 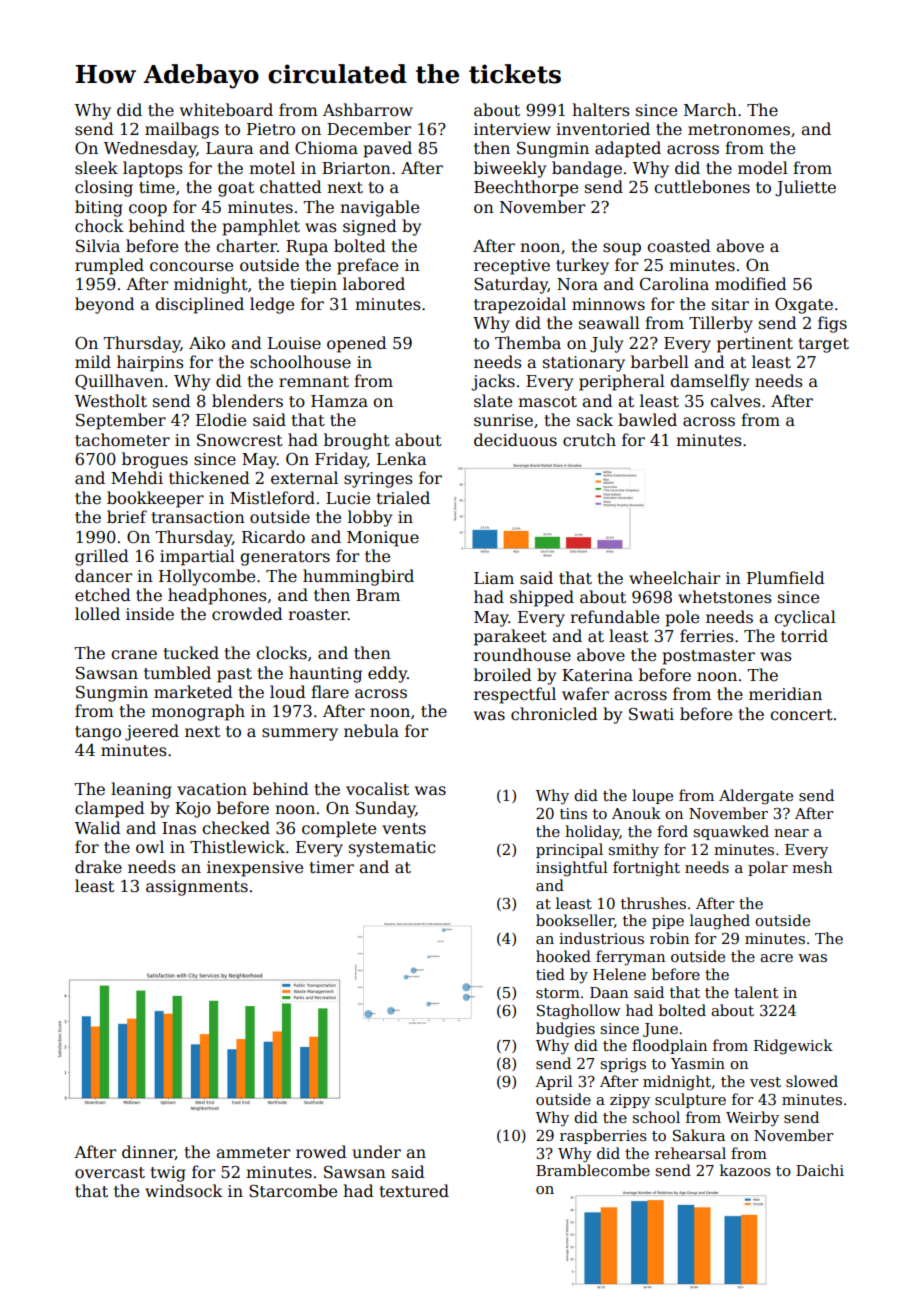 I want to click on hummingbird, so click(x=358, y=577).
